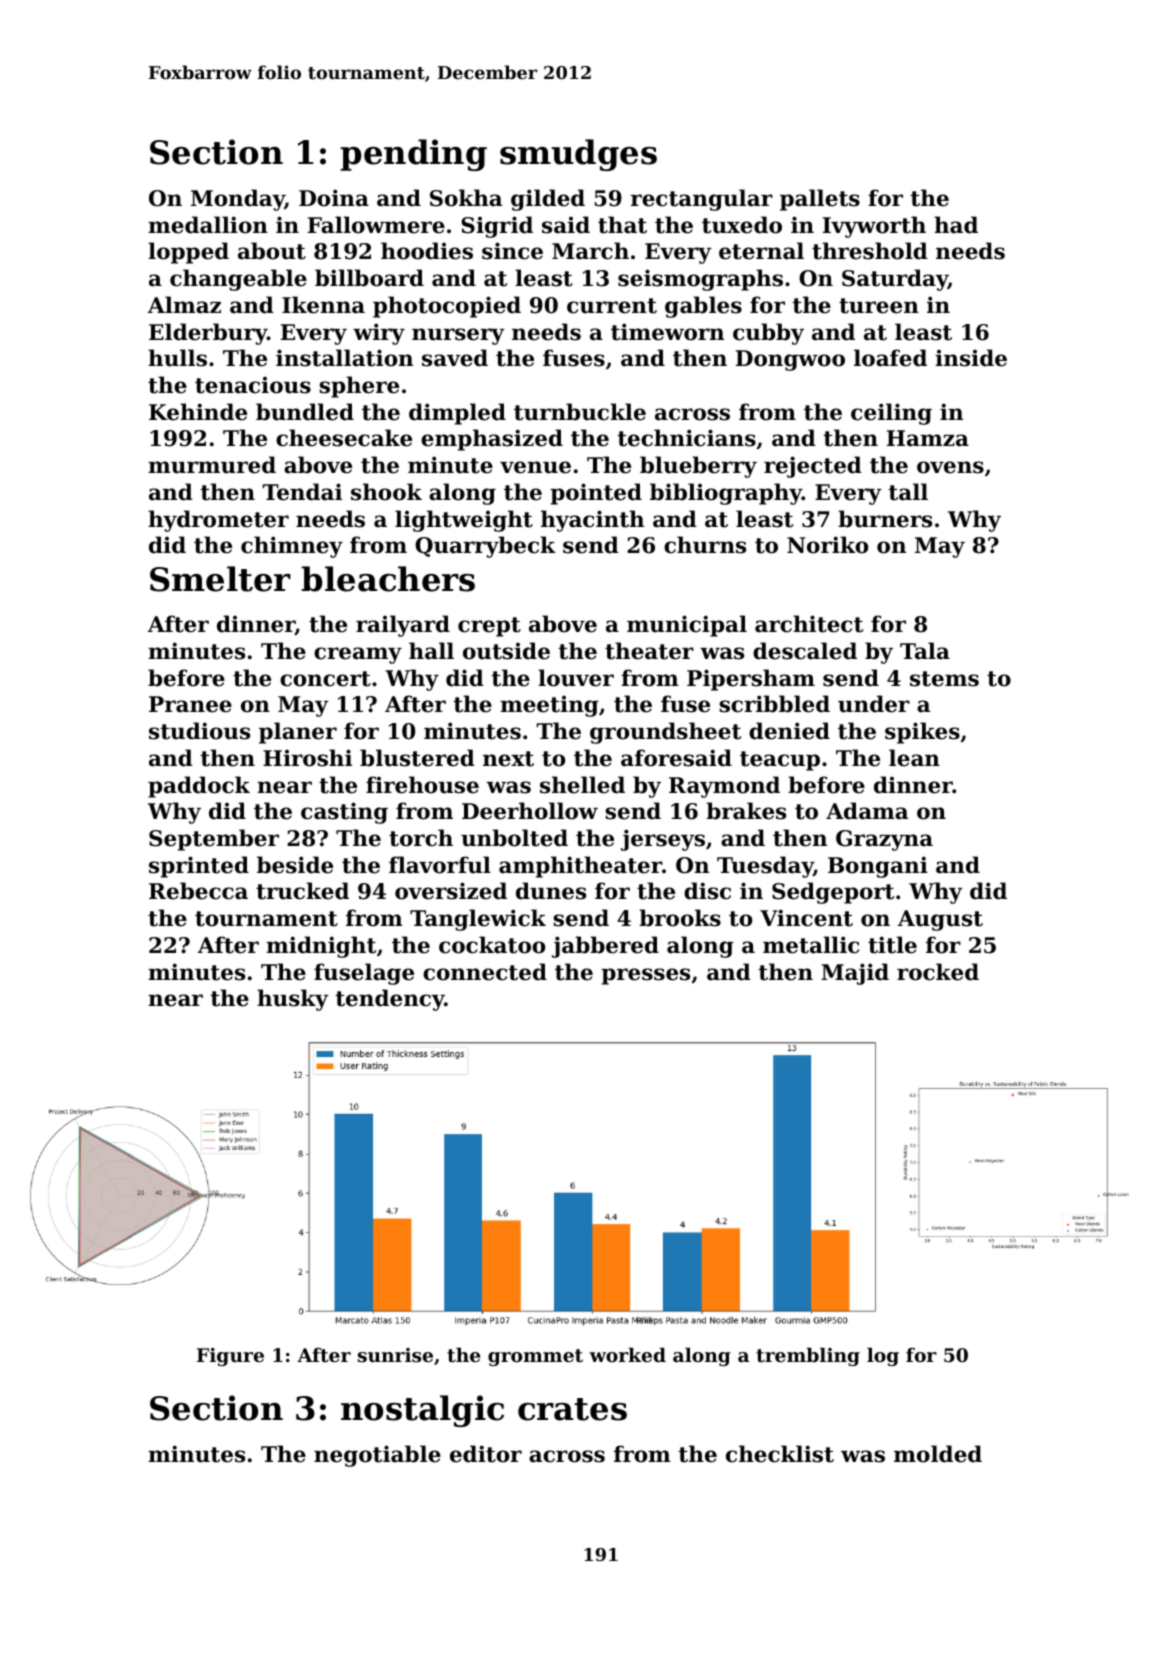  What do you see at coordinates (705, 545) in the page?
I see `churns` at bounding box center [705, 545].
